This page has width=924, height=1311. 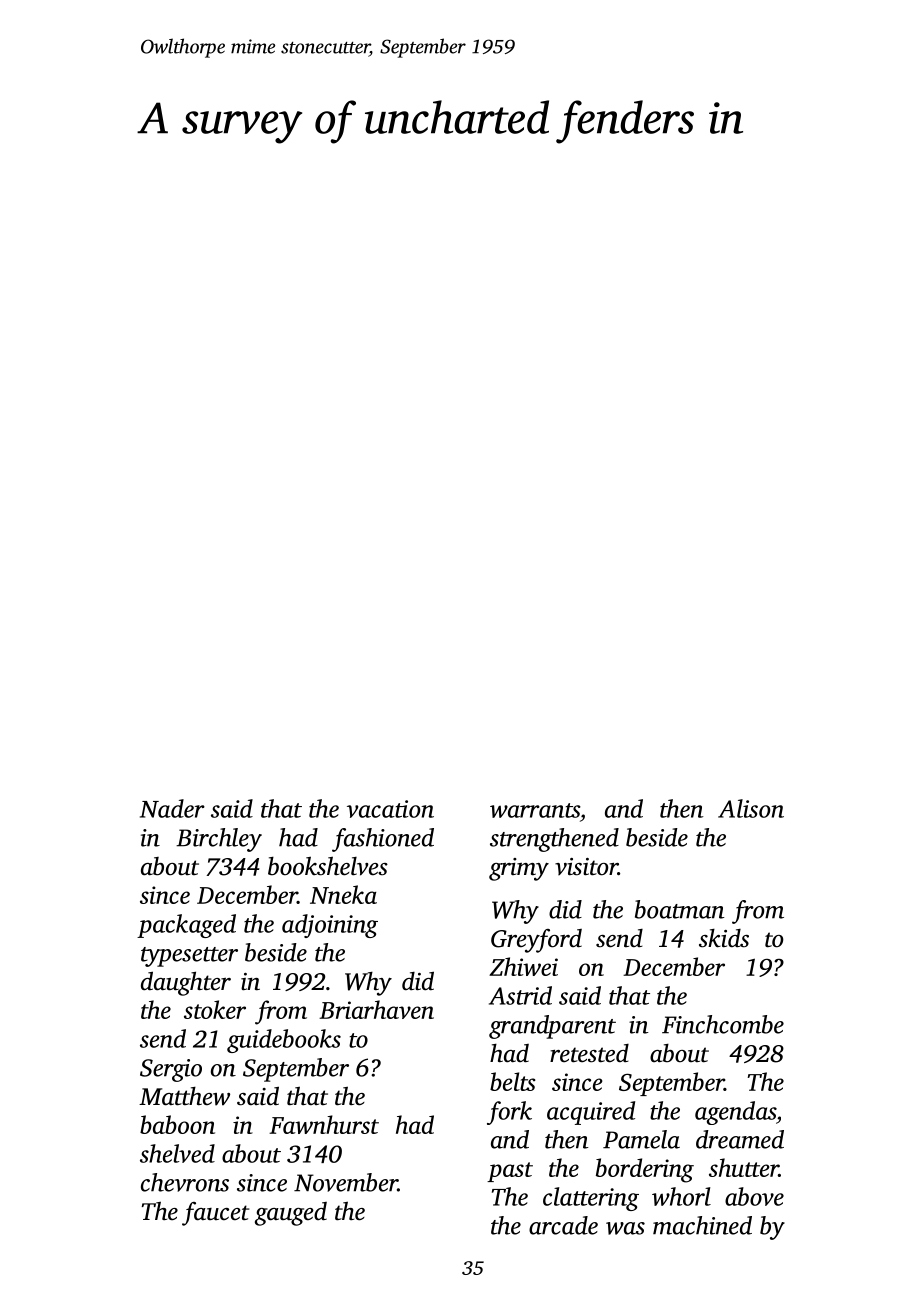 What do you see at coordinates (330, 926) in the page?
I see `adjoining` at bounding box center [330, 926].
